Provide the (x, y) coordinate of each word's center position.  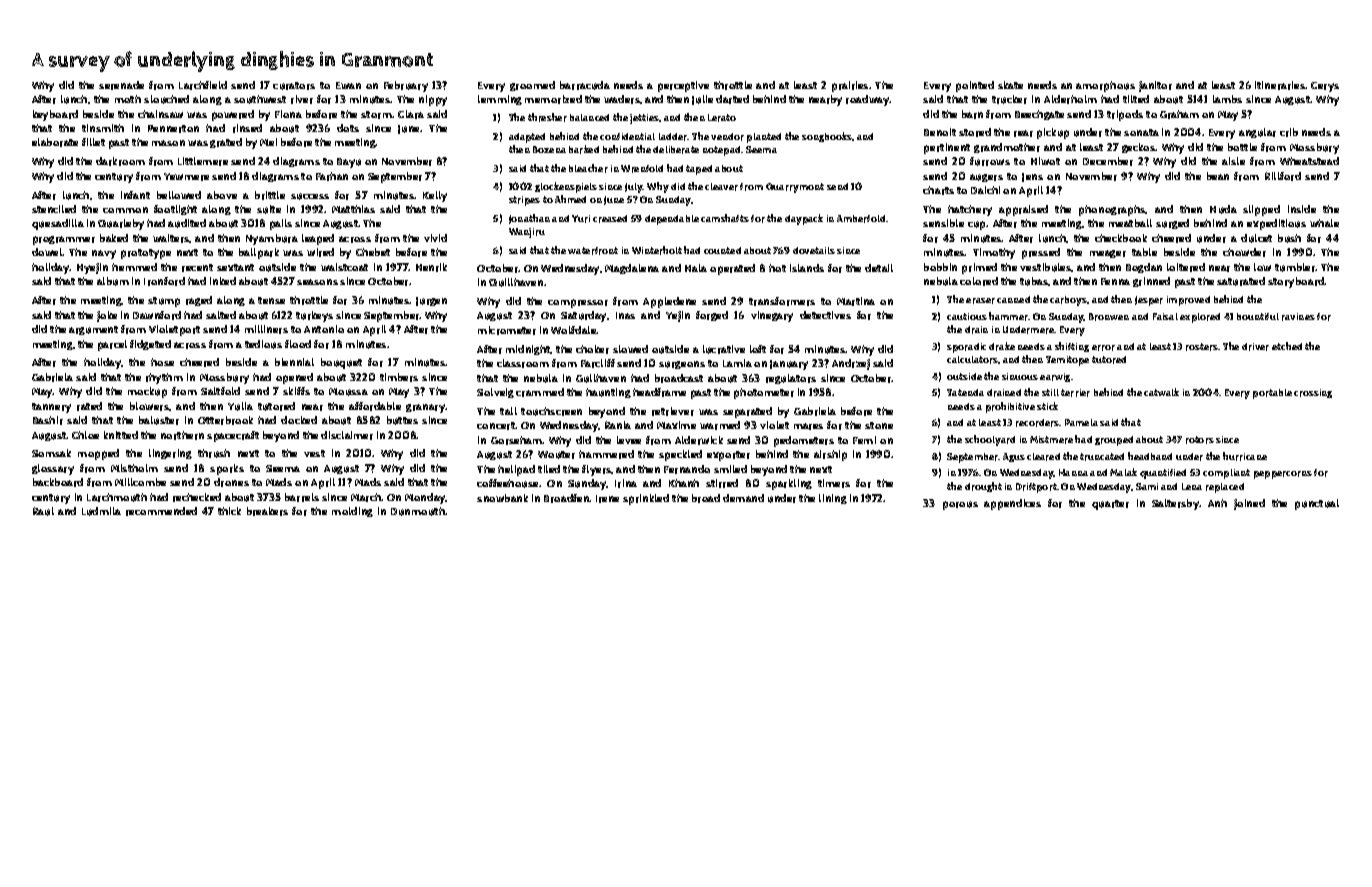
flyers (597, 470)
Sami (1147, 486)
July (634, 188)
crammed (540, 392)
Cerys (1325, 87)
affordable (375, 406)
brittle (270, 195)
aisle (1233, 161)
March (366, 497)
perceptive (683, 86)
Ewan (348, 85)
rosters (1202, 347)
